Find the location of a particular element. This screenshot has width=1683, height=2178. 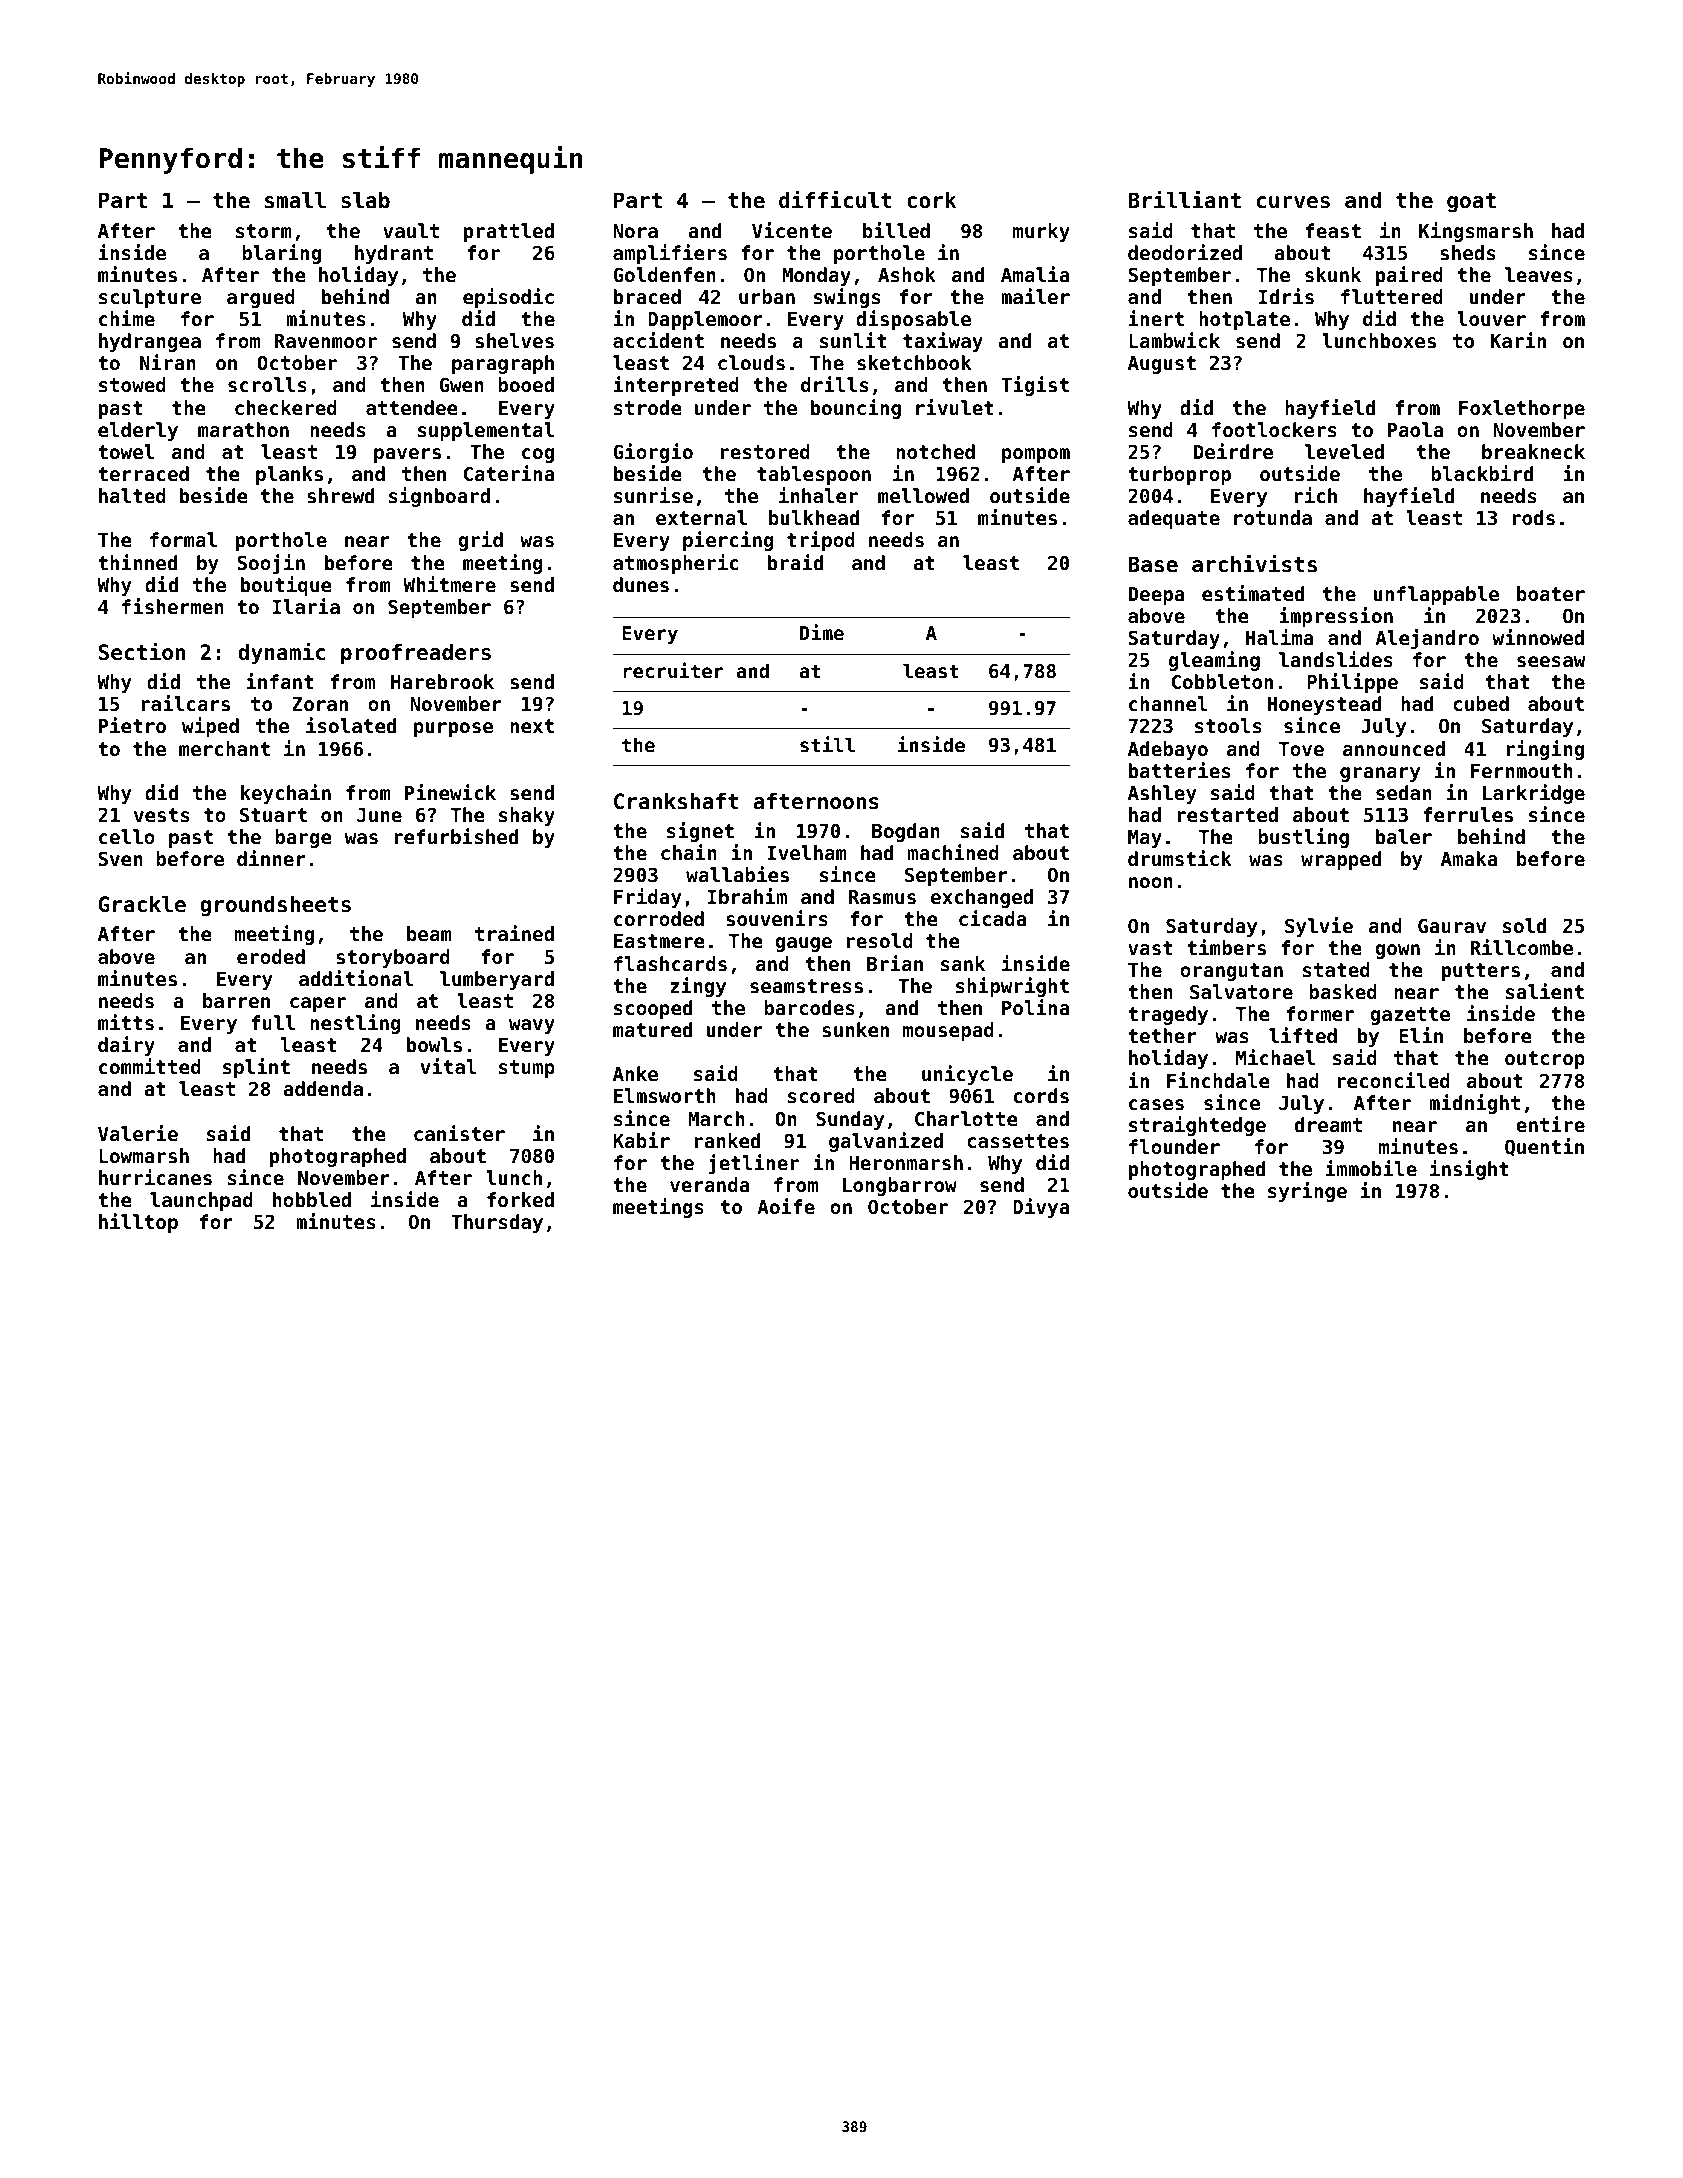

Foxlethorpe is located at coordinates (1522, 409).
